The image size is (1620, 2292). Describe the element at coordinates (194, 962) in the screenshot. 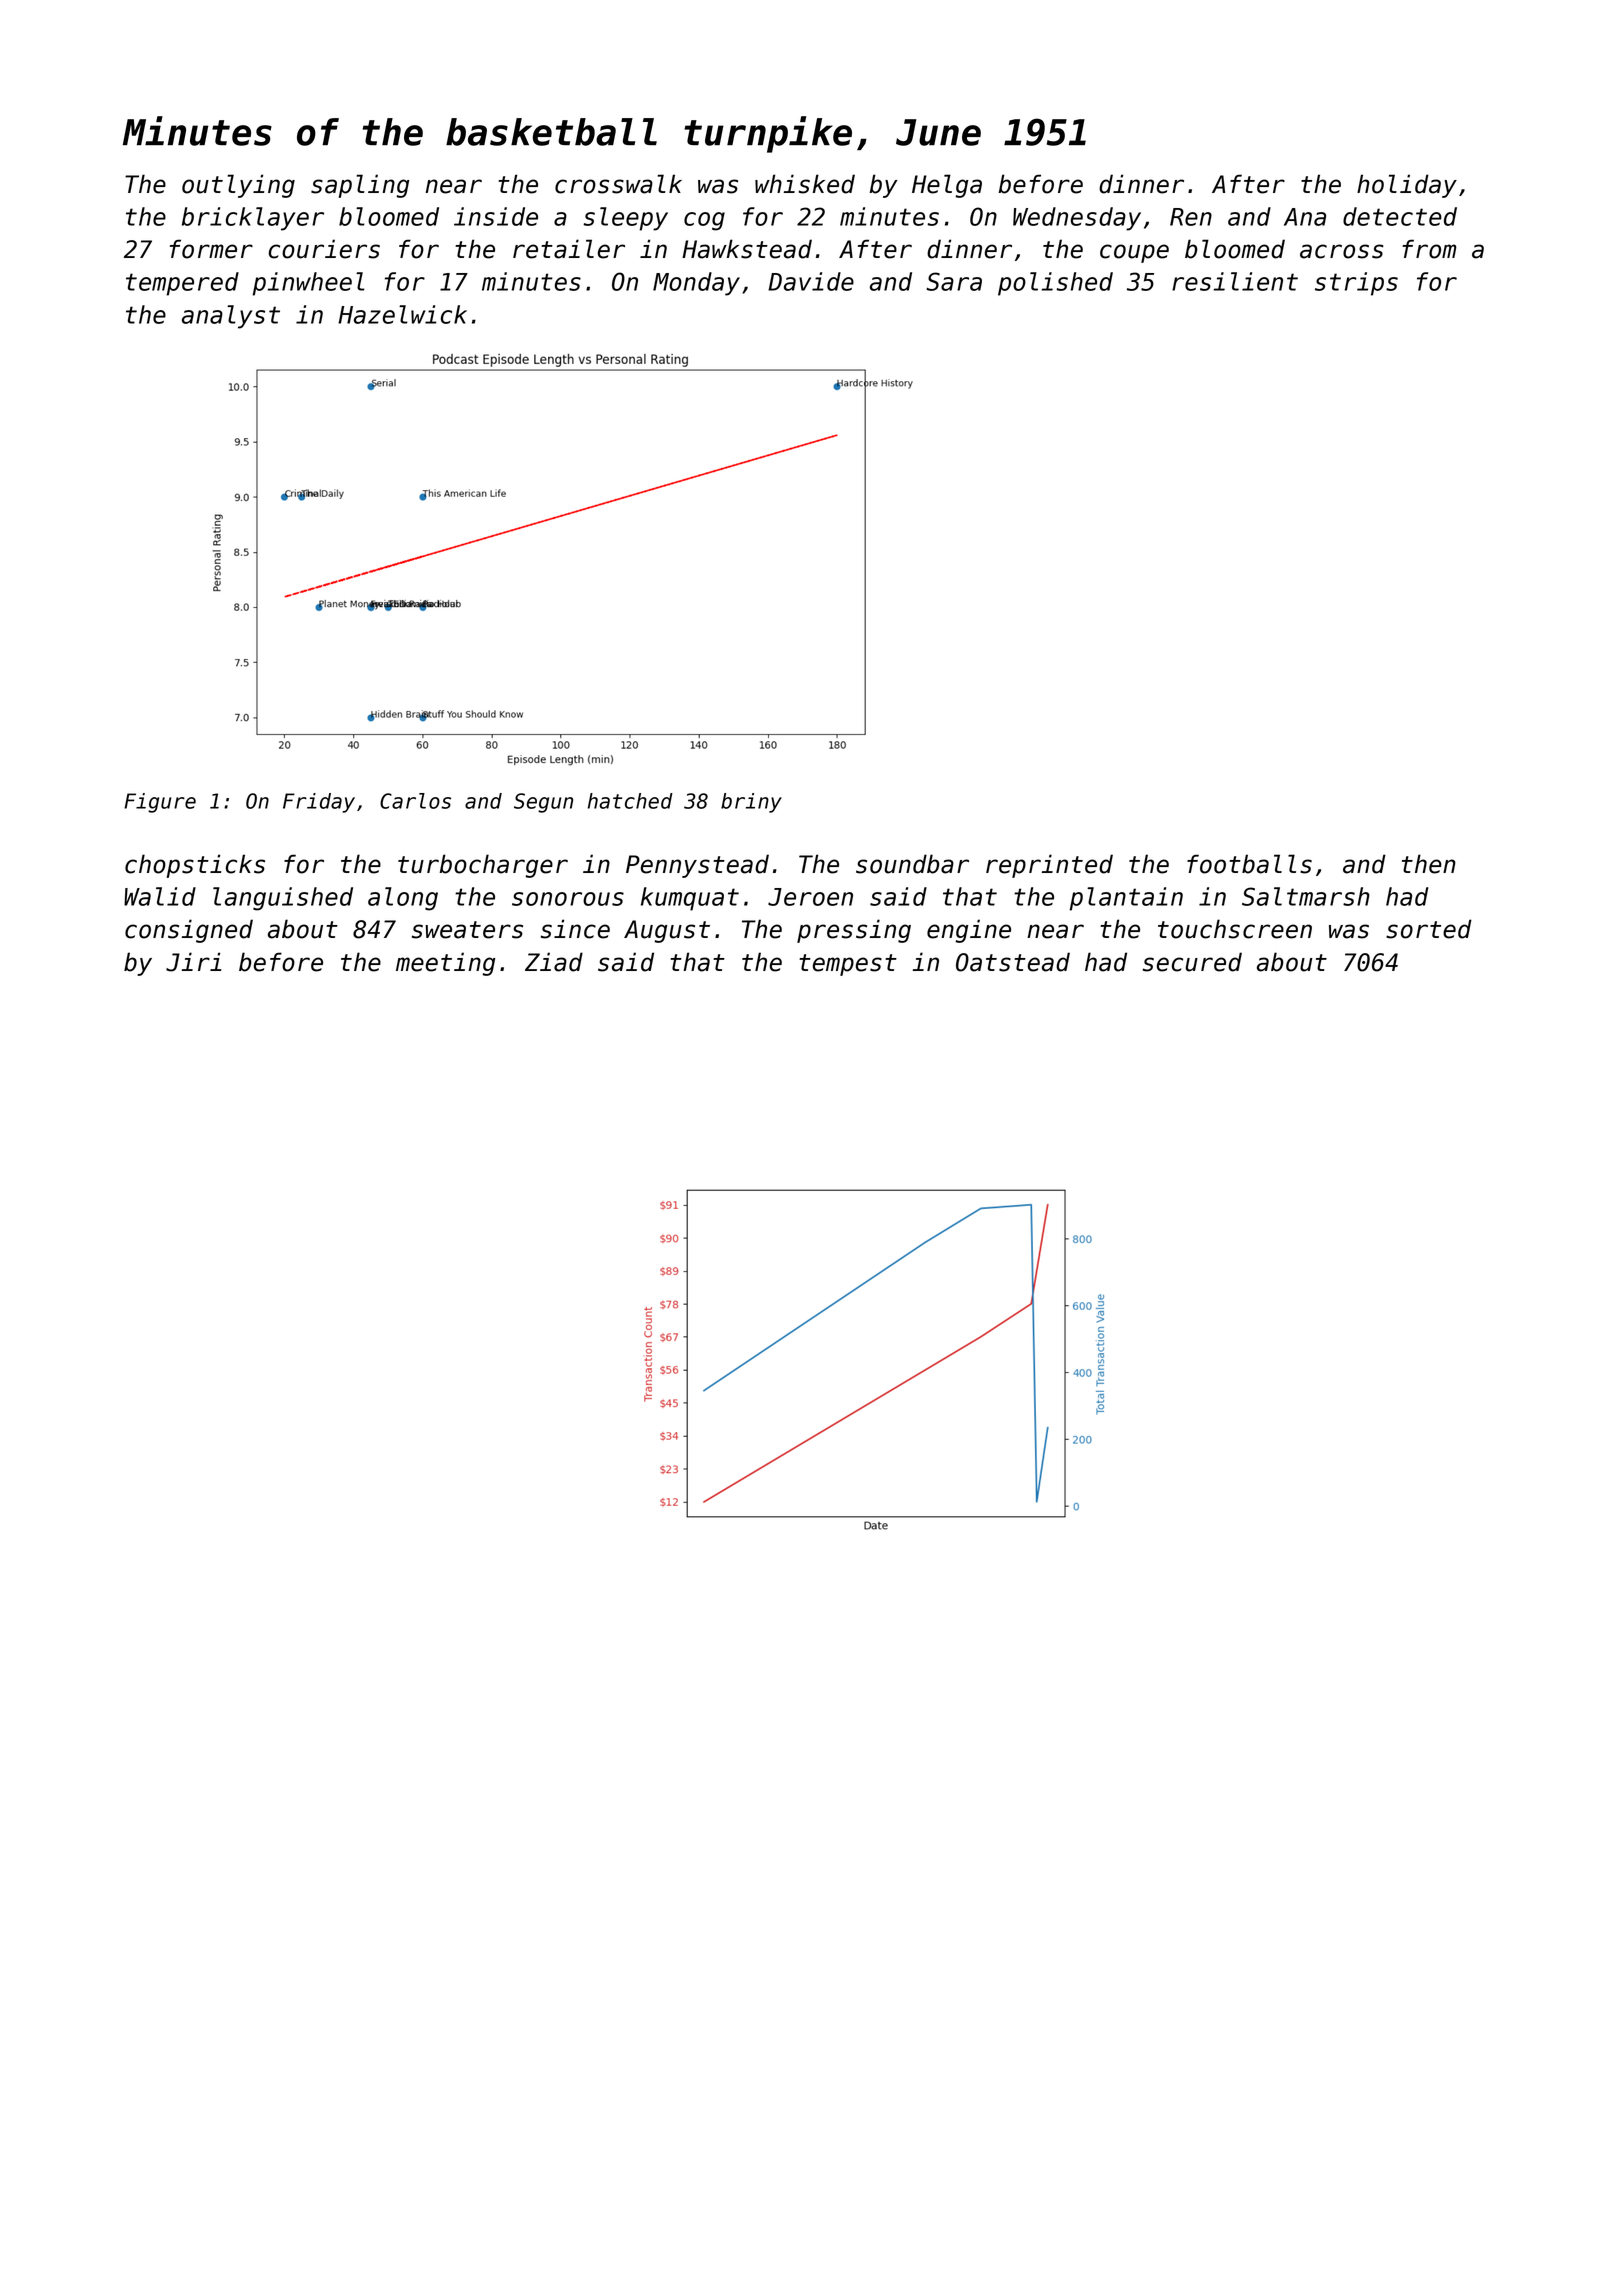

I see `Jiri` at that location.
